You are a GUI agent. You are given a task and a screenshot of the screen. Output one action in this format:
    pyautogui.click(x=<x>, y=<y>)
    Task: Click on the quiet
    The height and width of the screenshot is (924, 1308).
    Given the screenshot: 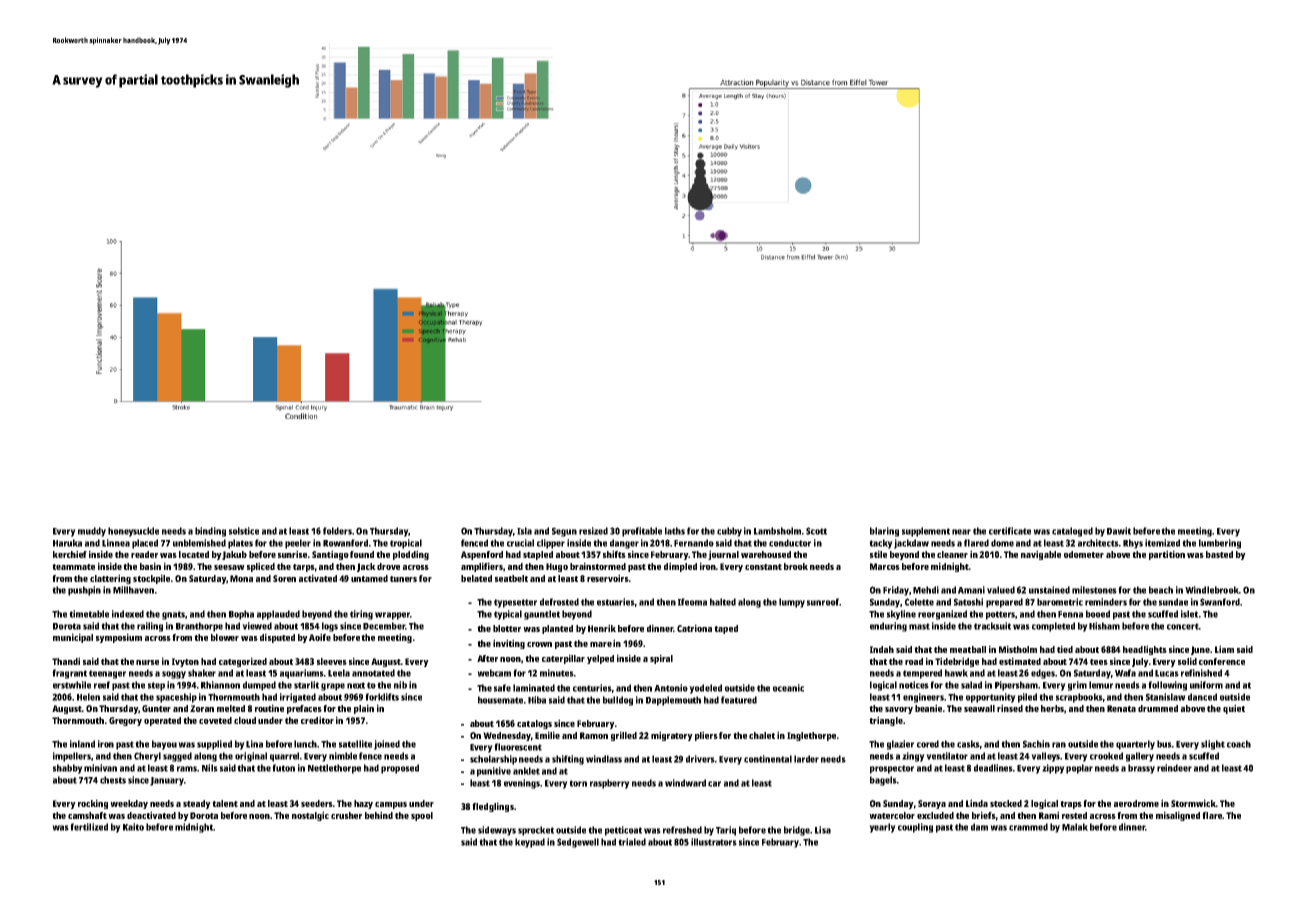 What is the action you would take?
    pyautogui.click(x=1234, y=709)
